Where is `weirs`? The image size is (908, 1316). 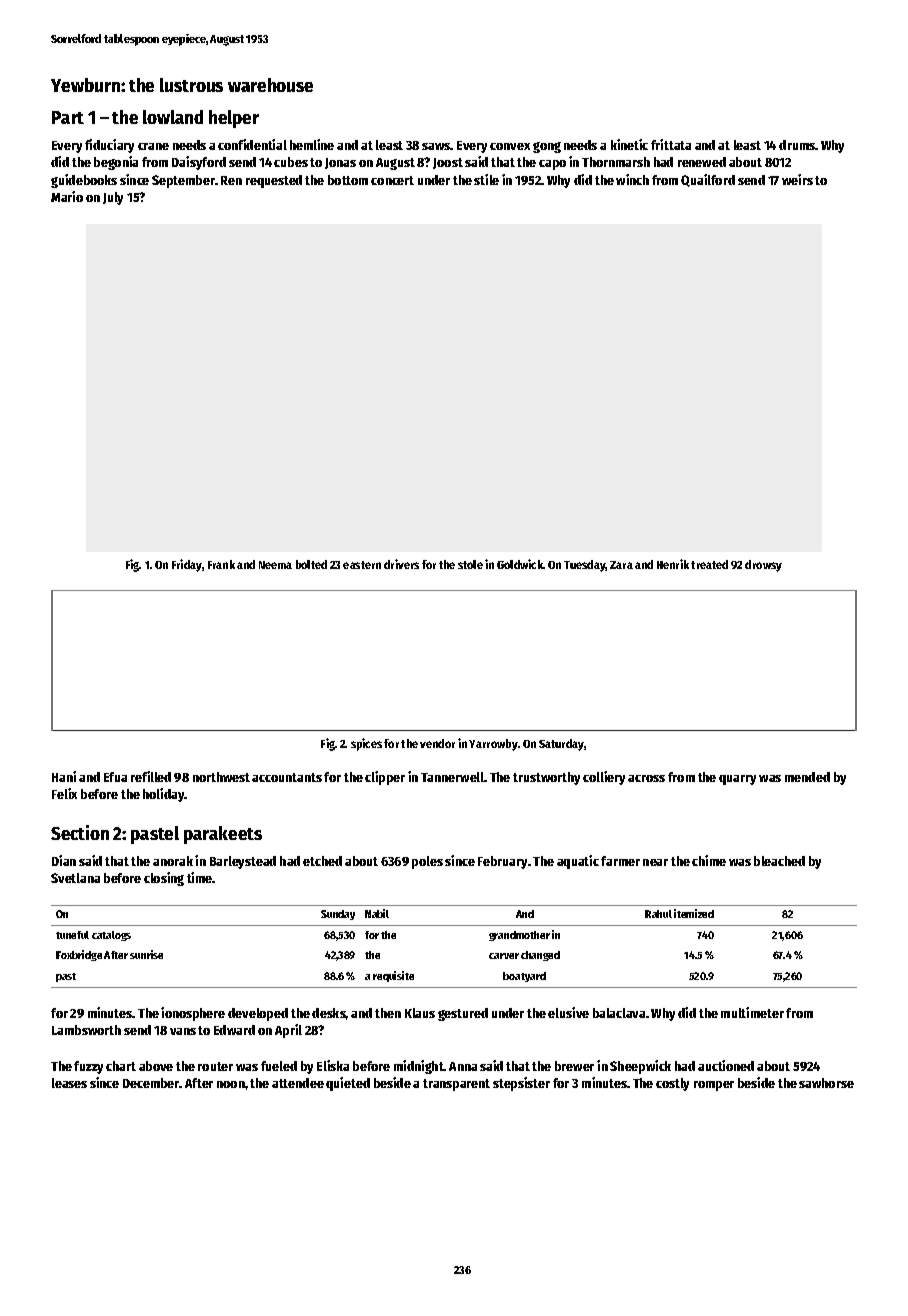 weirs is located at coordinates (797, 179).
